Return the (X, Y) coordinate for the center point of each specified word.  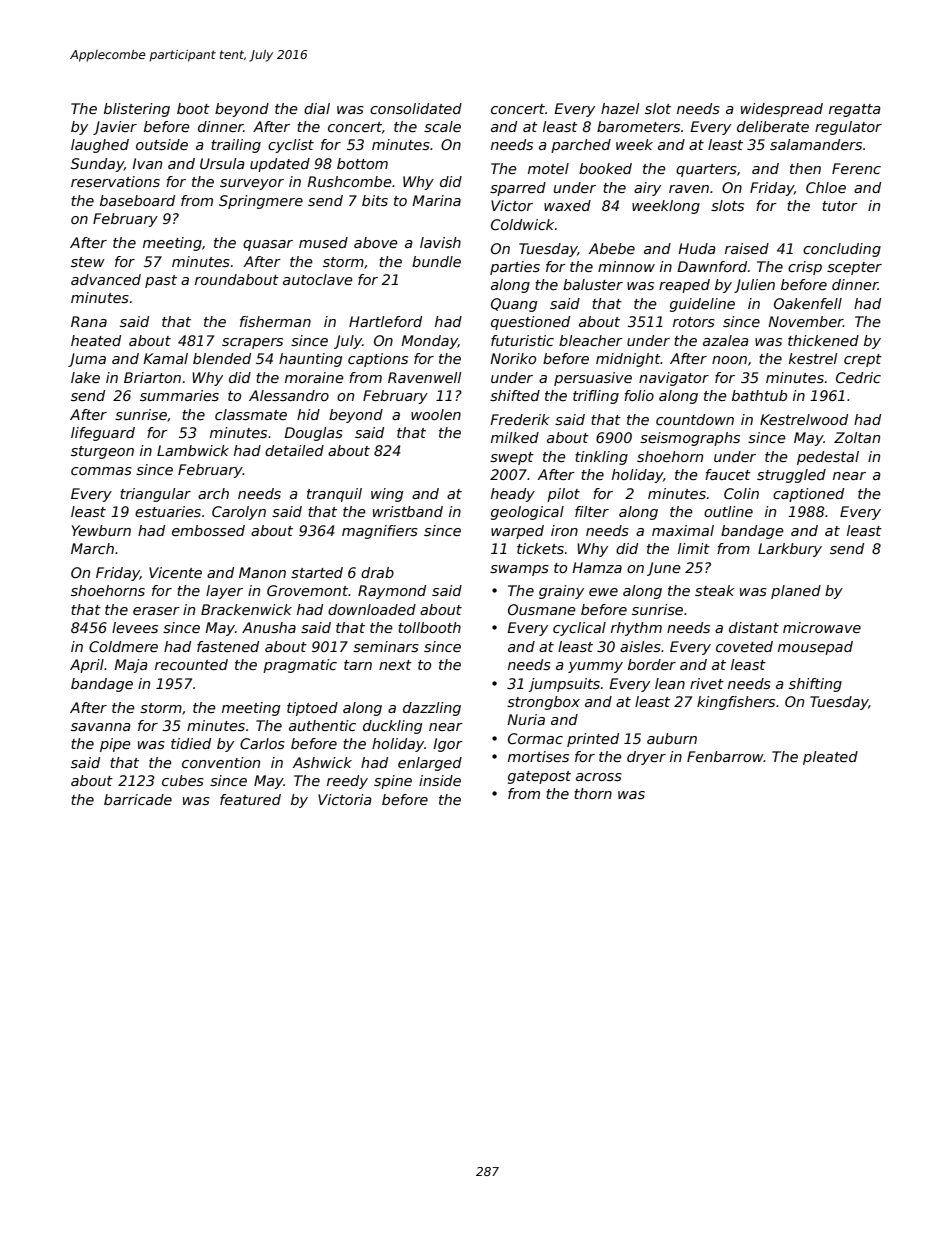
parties (515, 268)
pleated (830, 758)
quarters (706, 170)
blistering (137, 110)
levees (135, 627)
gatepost (539, 777)
